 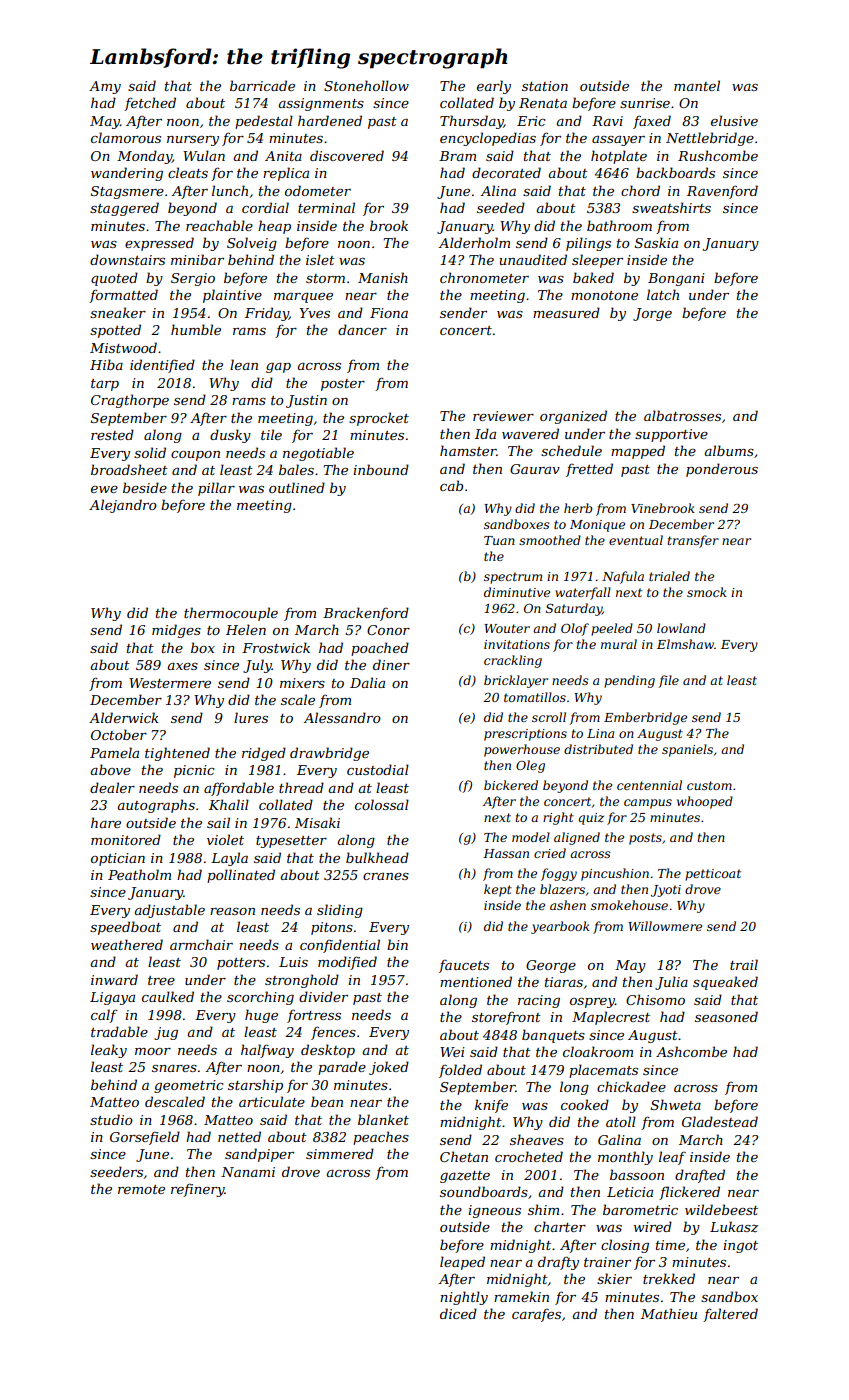 What do you see at coordinates (619, 225) in the image?
I see `bathroom` at bounding box center [619, 225].
